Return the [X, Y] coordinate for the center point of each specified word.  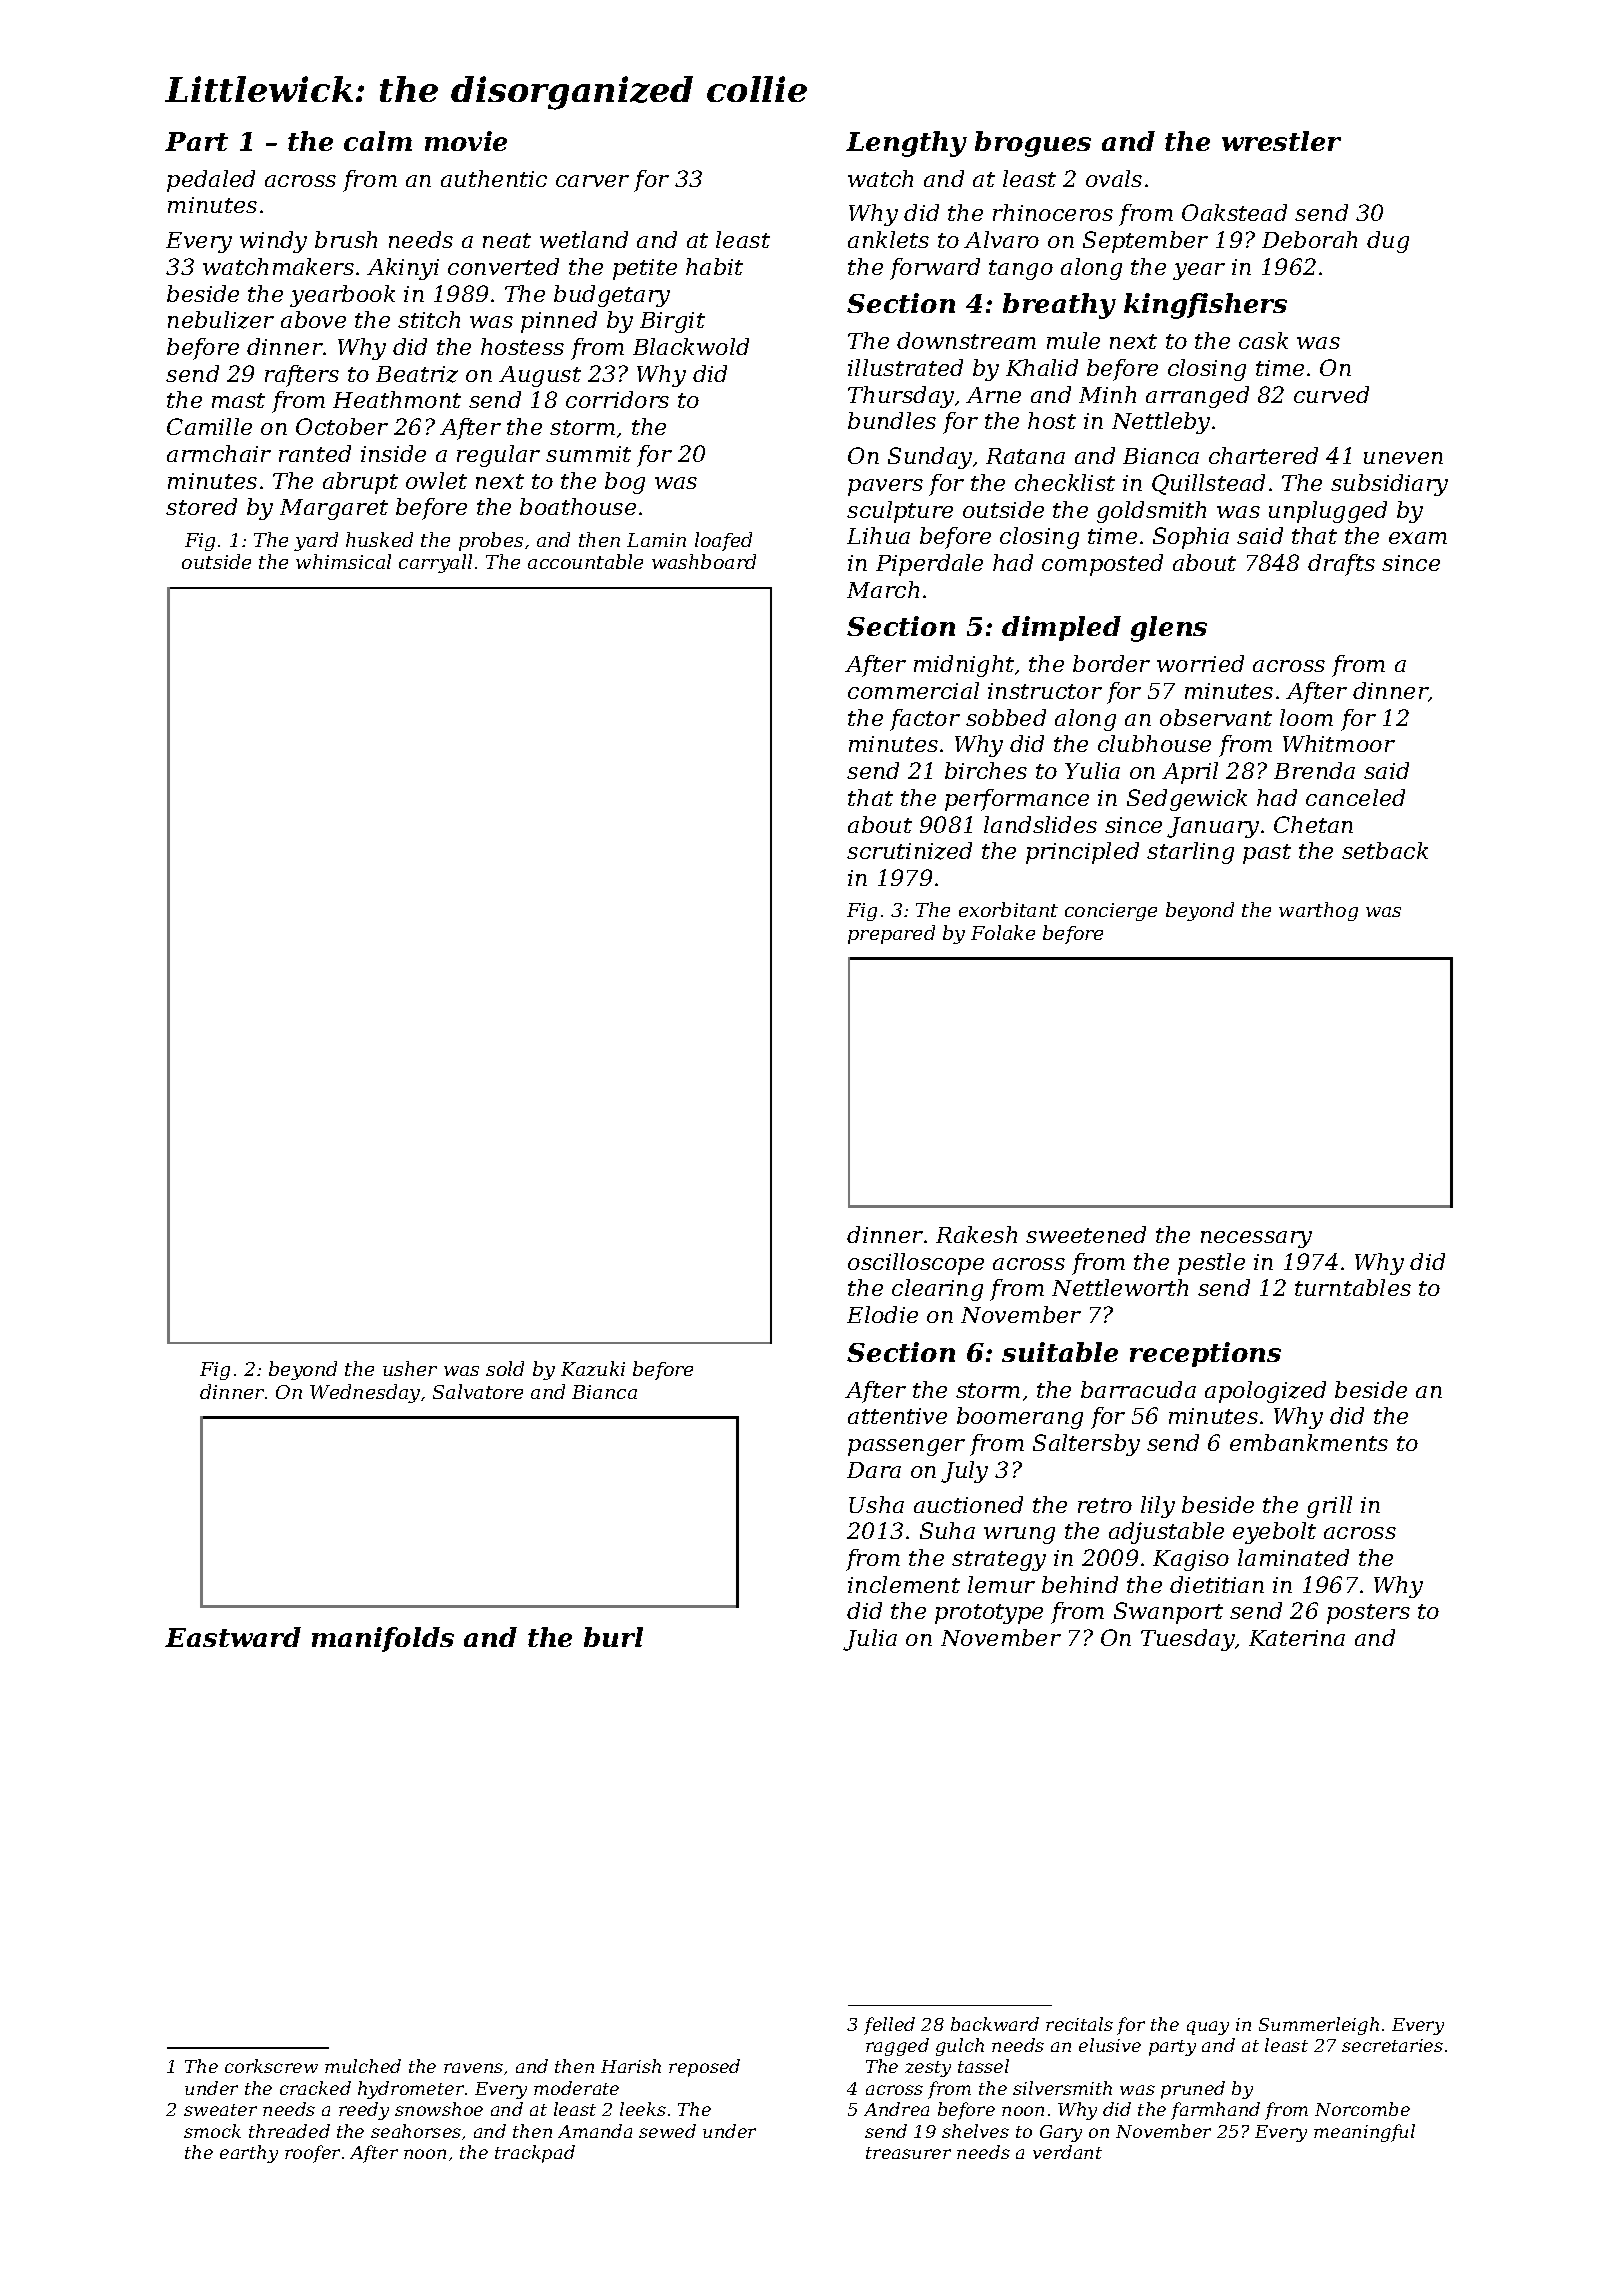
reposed [704, 2068]
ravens [473, 2068]
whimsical [343, 561]
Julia [870, 1640]
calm [378, 141]
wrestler [1281, 141]
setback [1385, 850]
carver [592, 181]
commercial [913, 690]
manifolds [383, 1639]
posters [1368, 1614]
